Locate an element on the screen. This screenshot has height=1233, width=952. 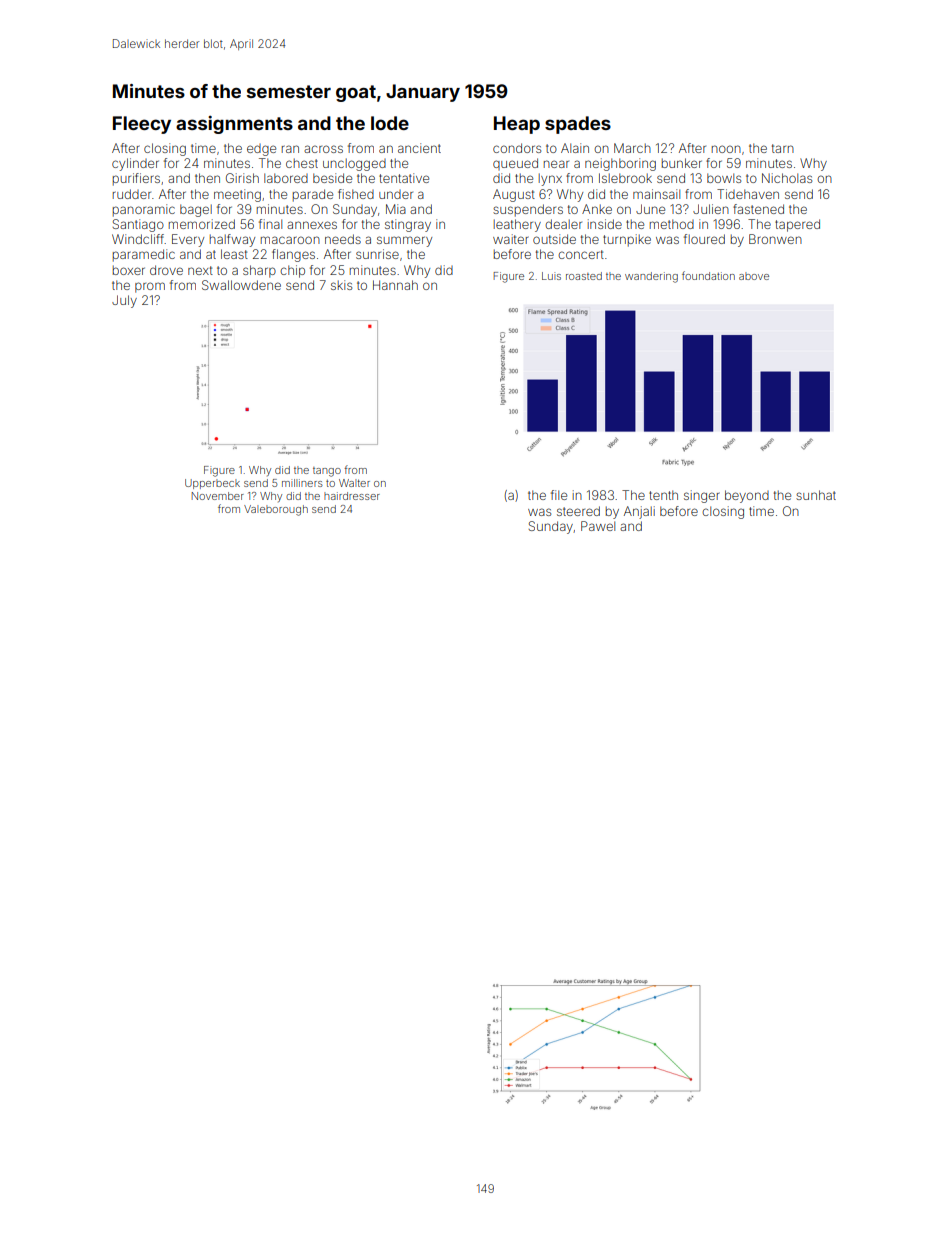
tango is located at coordinates (327, 472).
